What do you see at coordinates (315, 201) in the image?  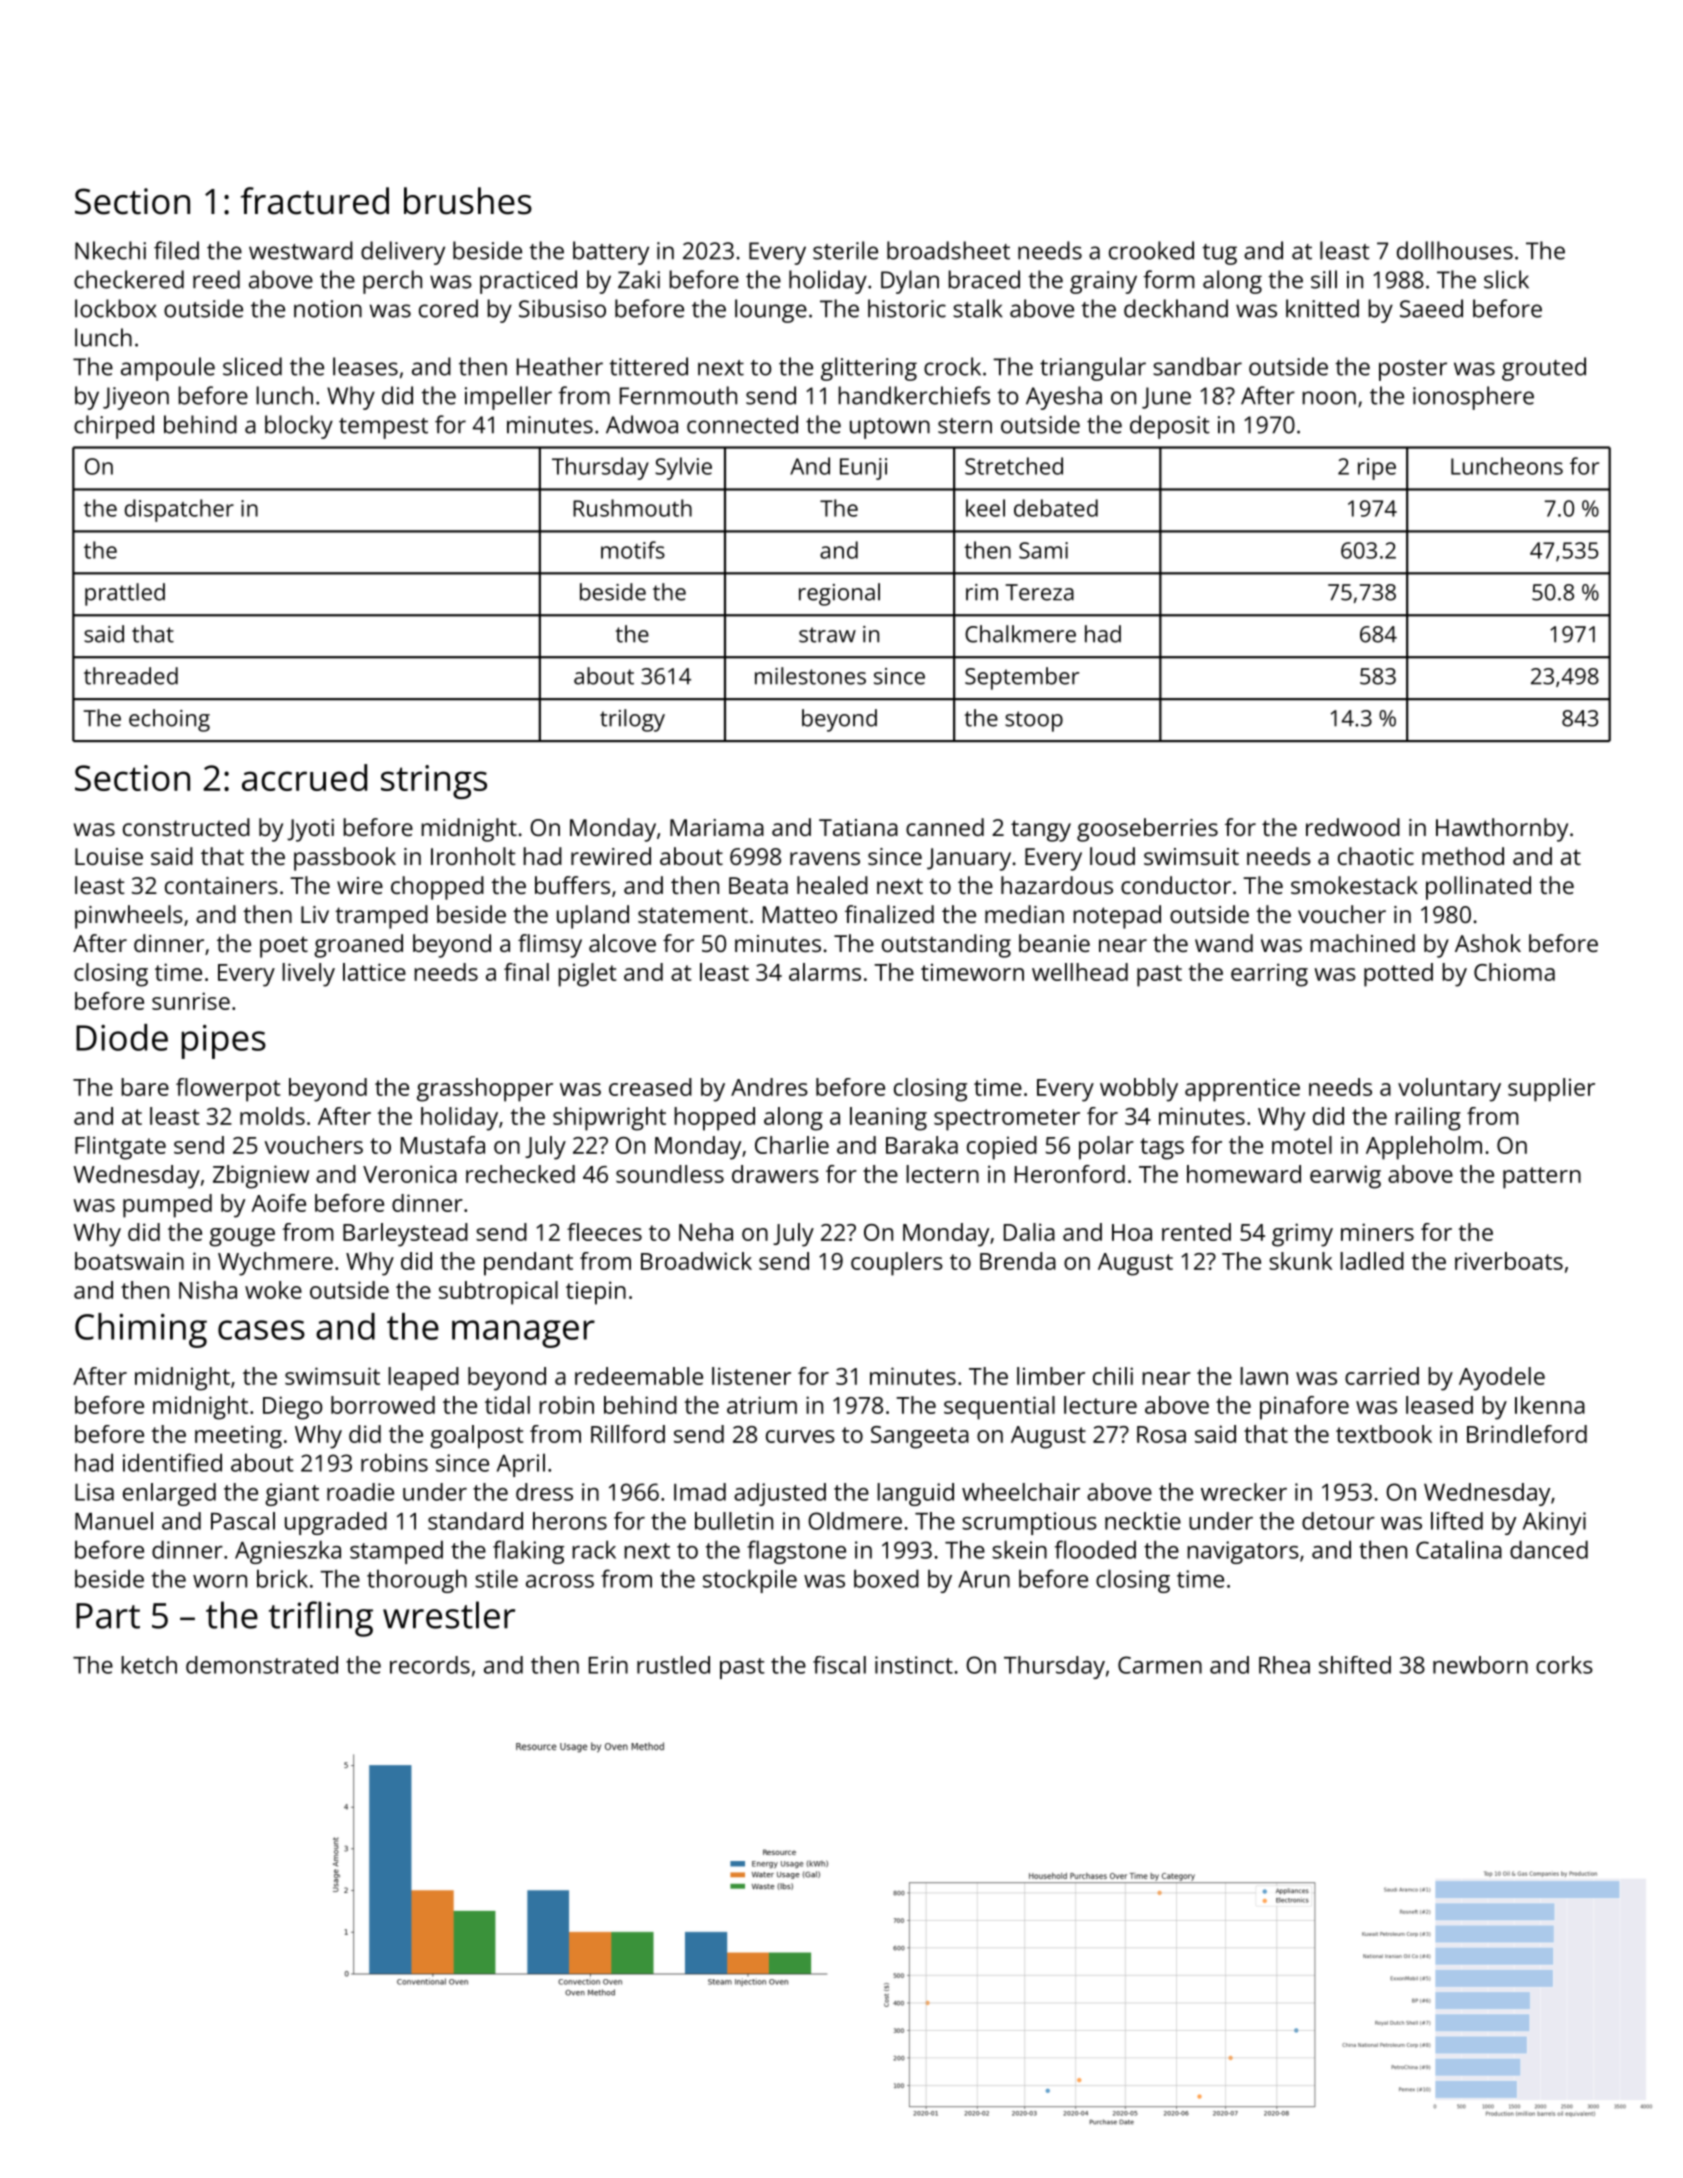 I see `fractured` at bounding box center [315, 201].
